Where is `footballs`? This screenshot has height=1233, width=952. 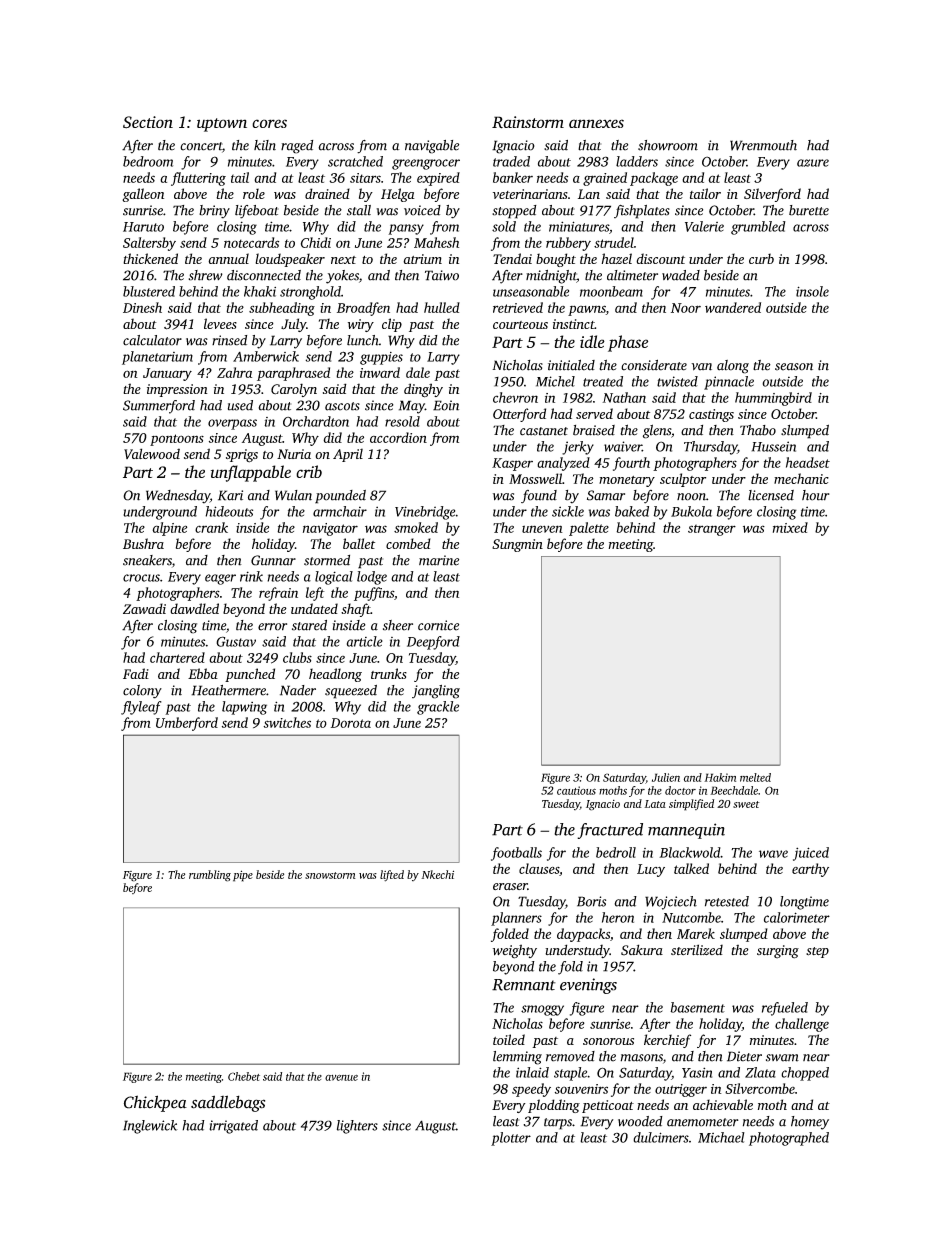
footballs is located at coordinates (516, 854).
